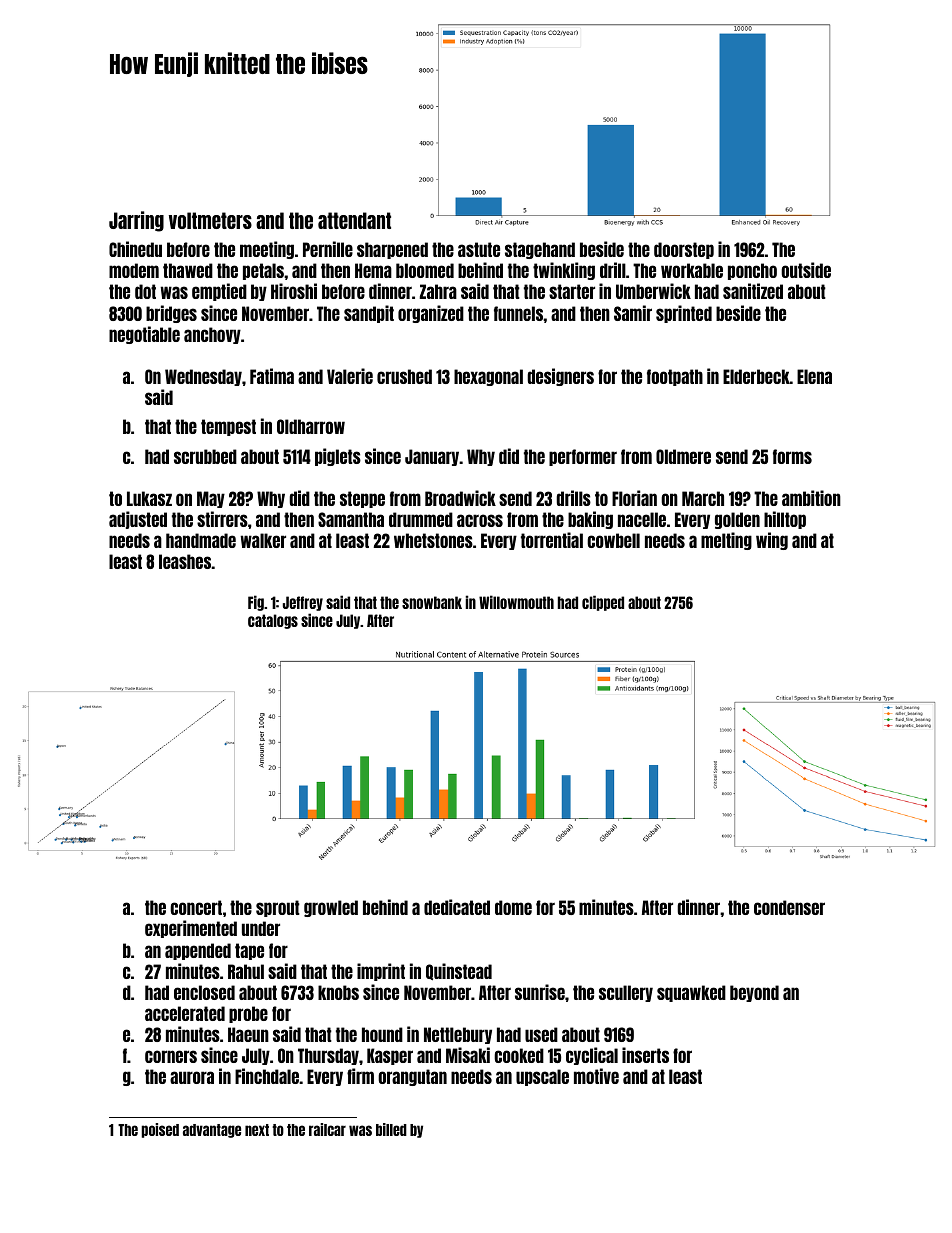  I want to click on beyond, so click(754, 993).
